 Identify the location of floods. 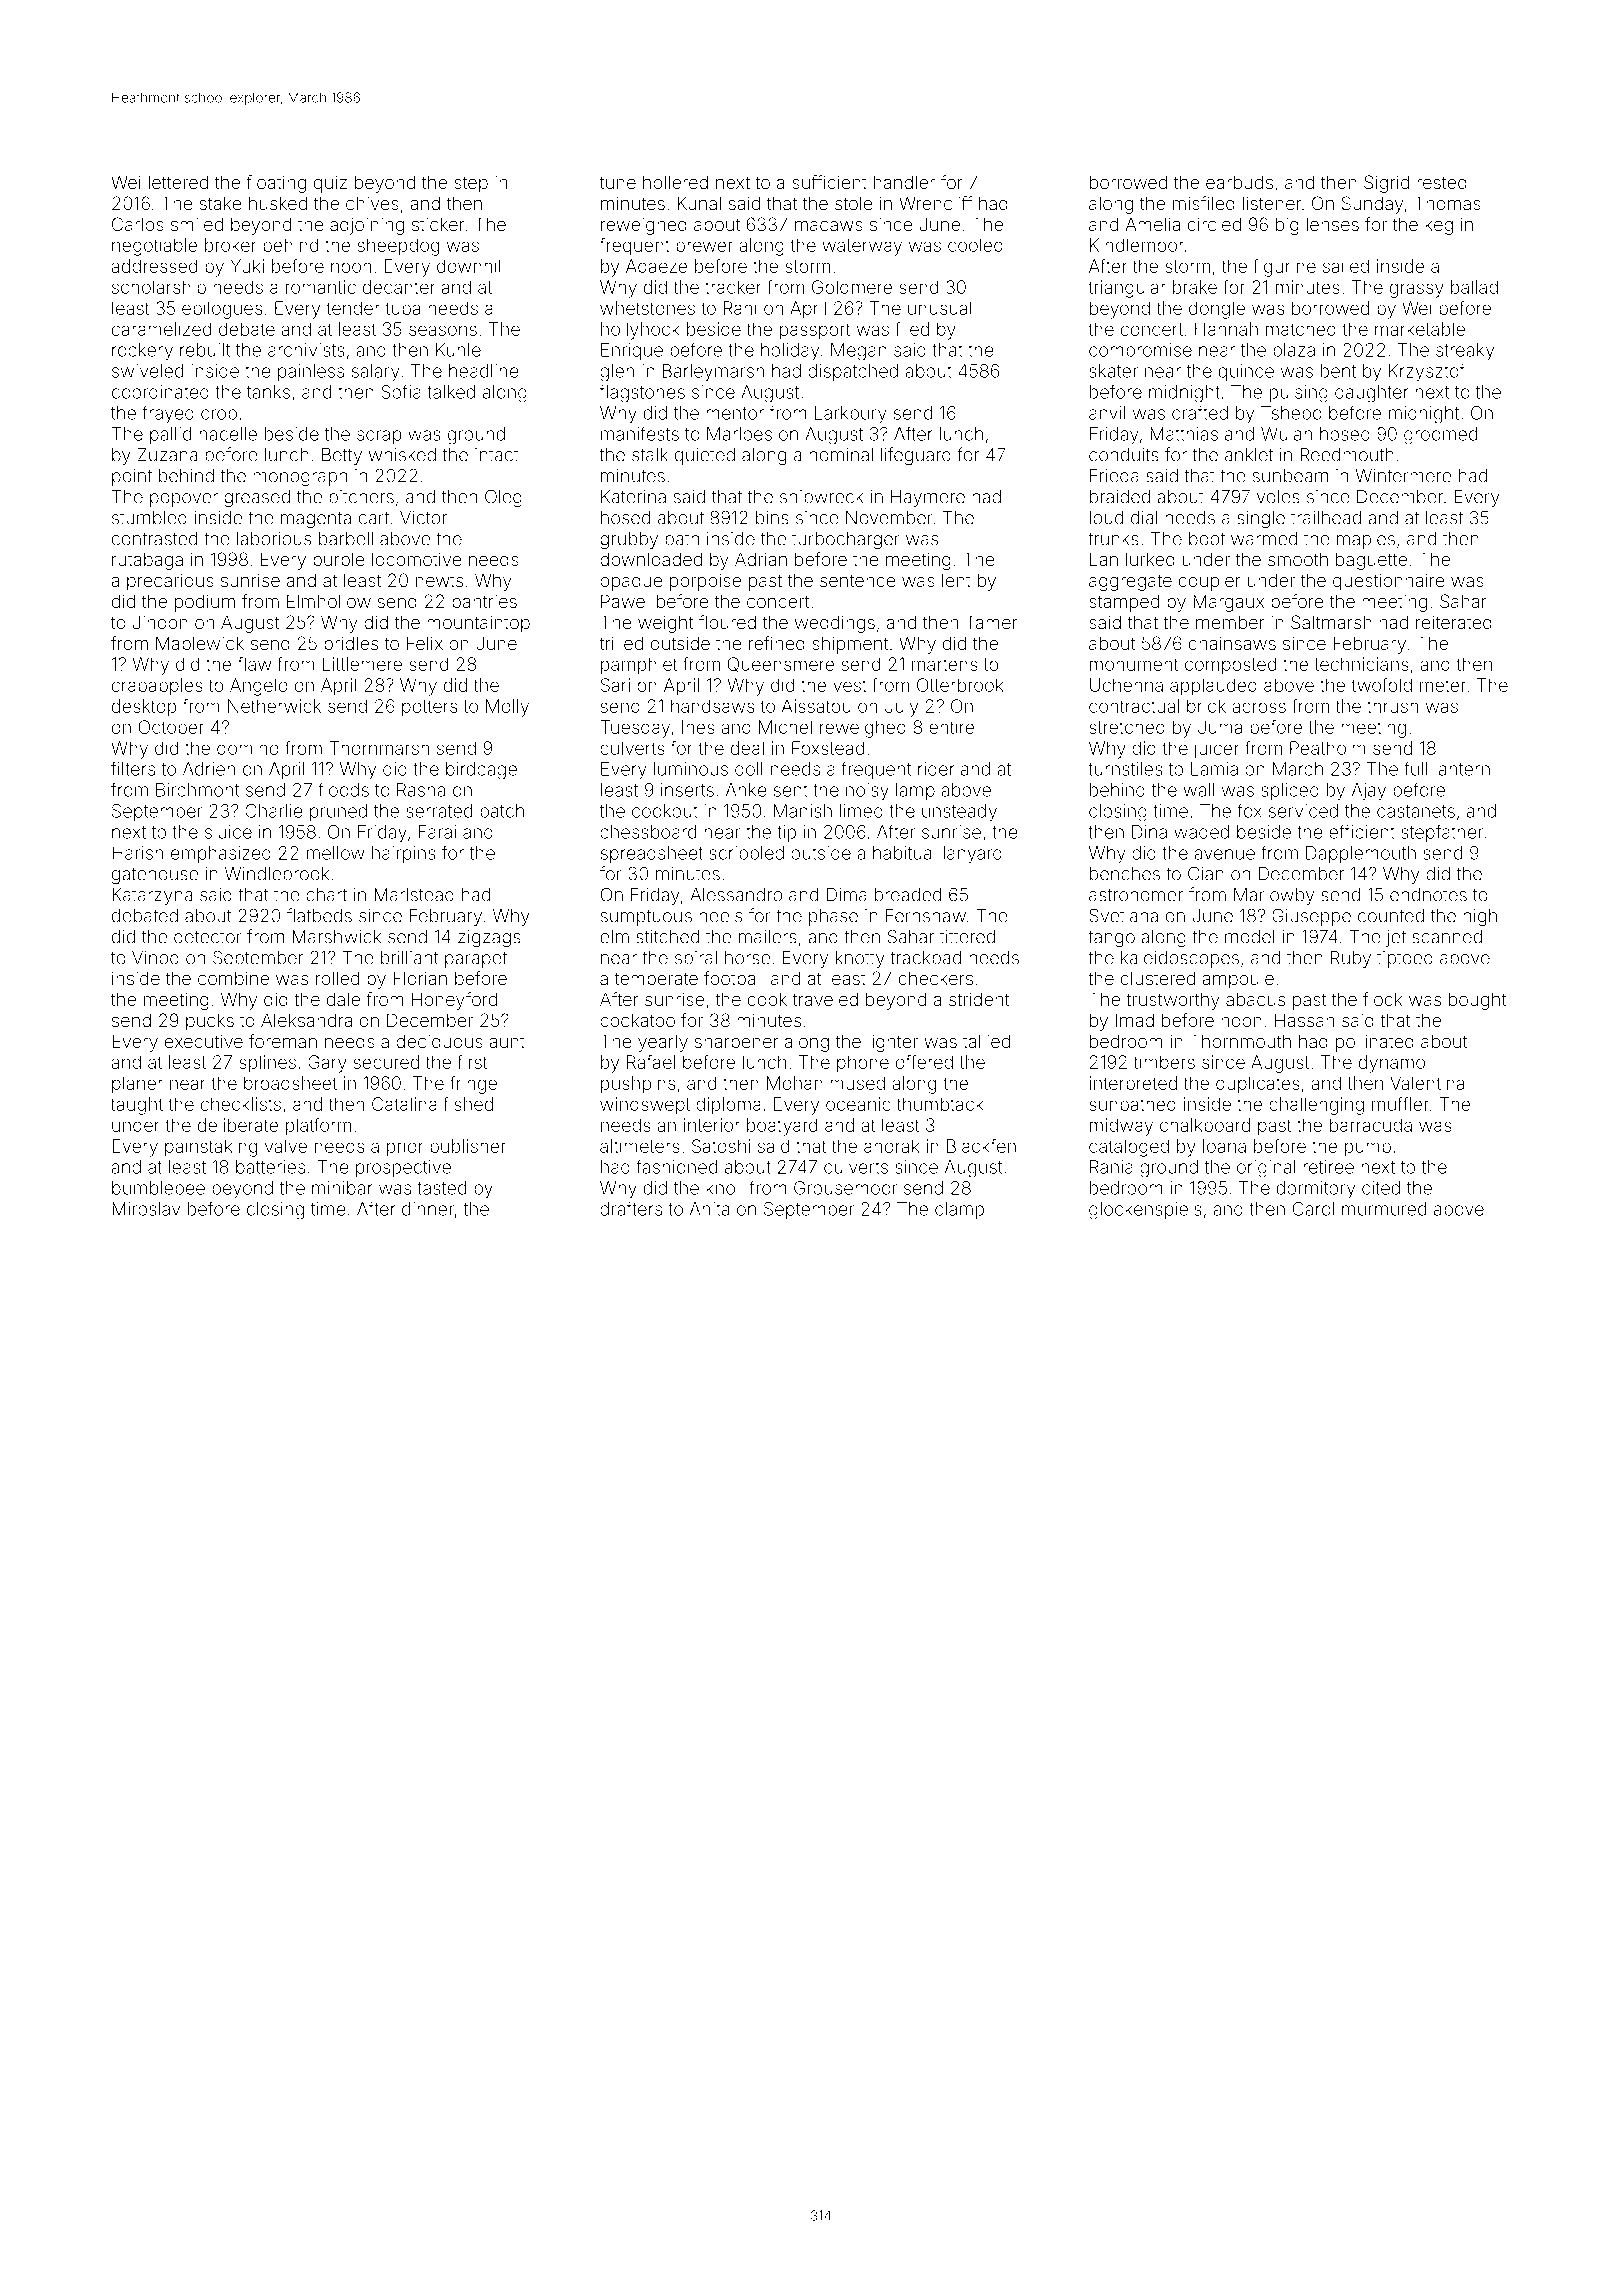
(343, 789).
